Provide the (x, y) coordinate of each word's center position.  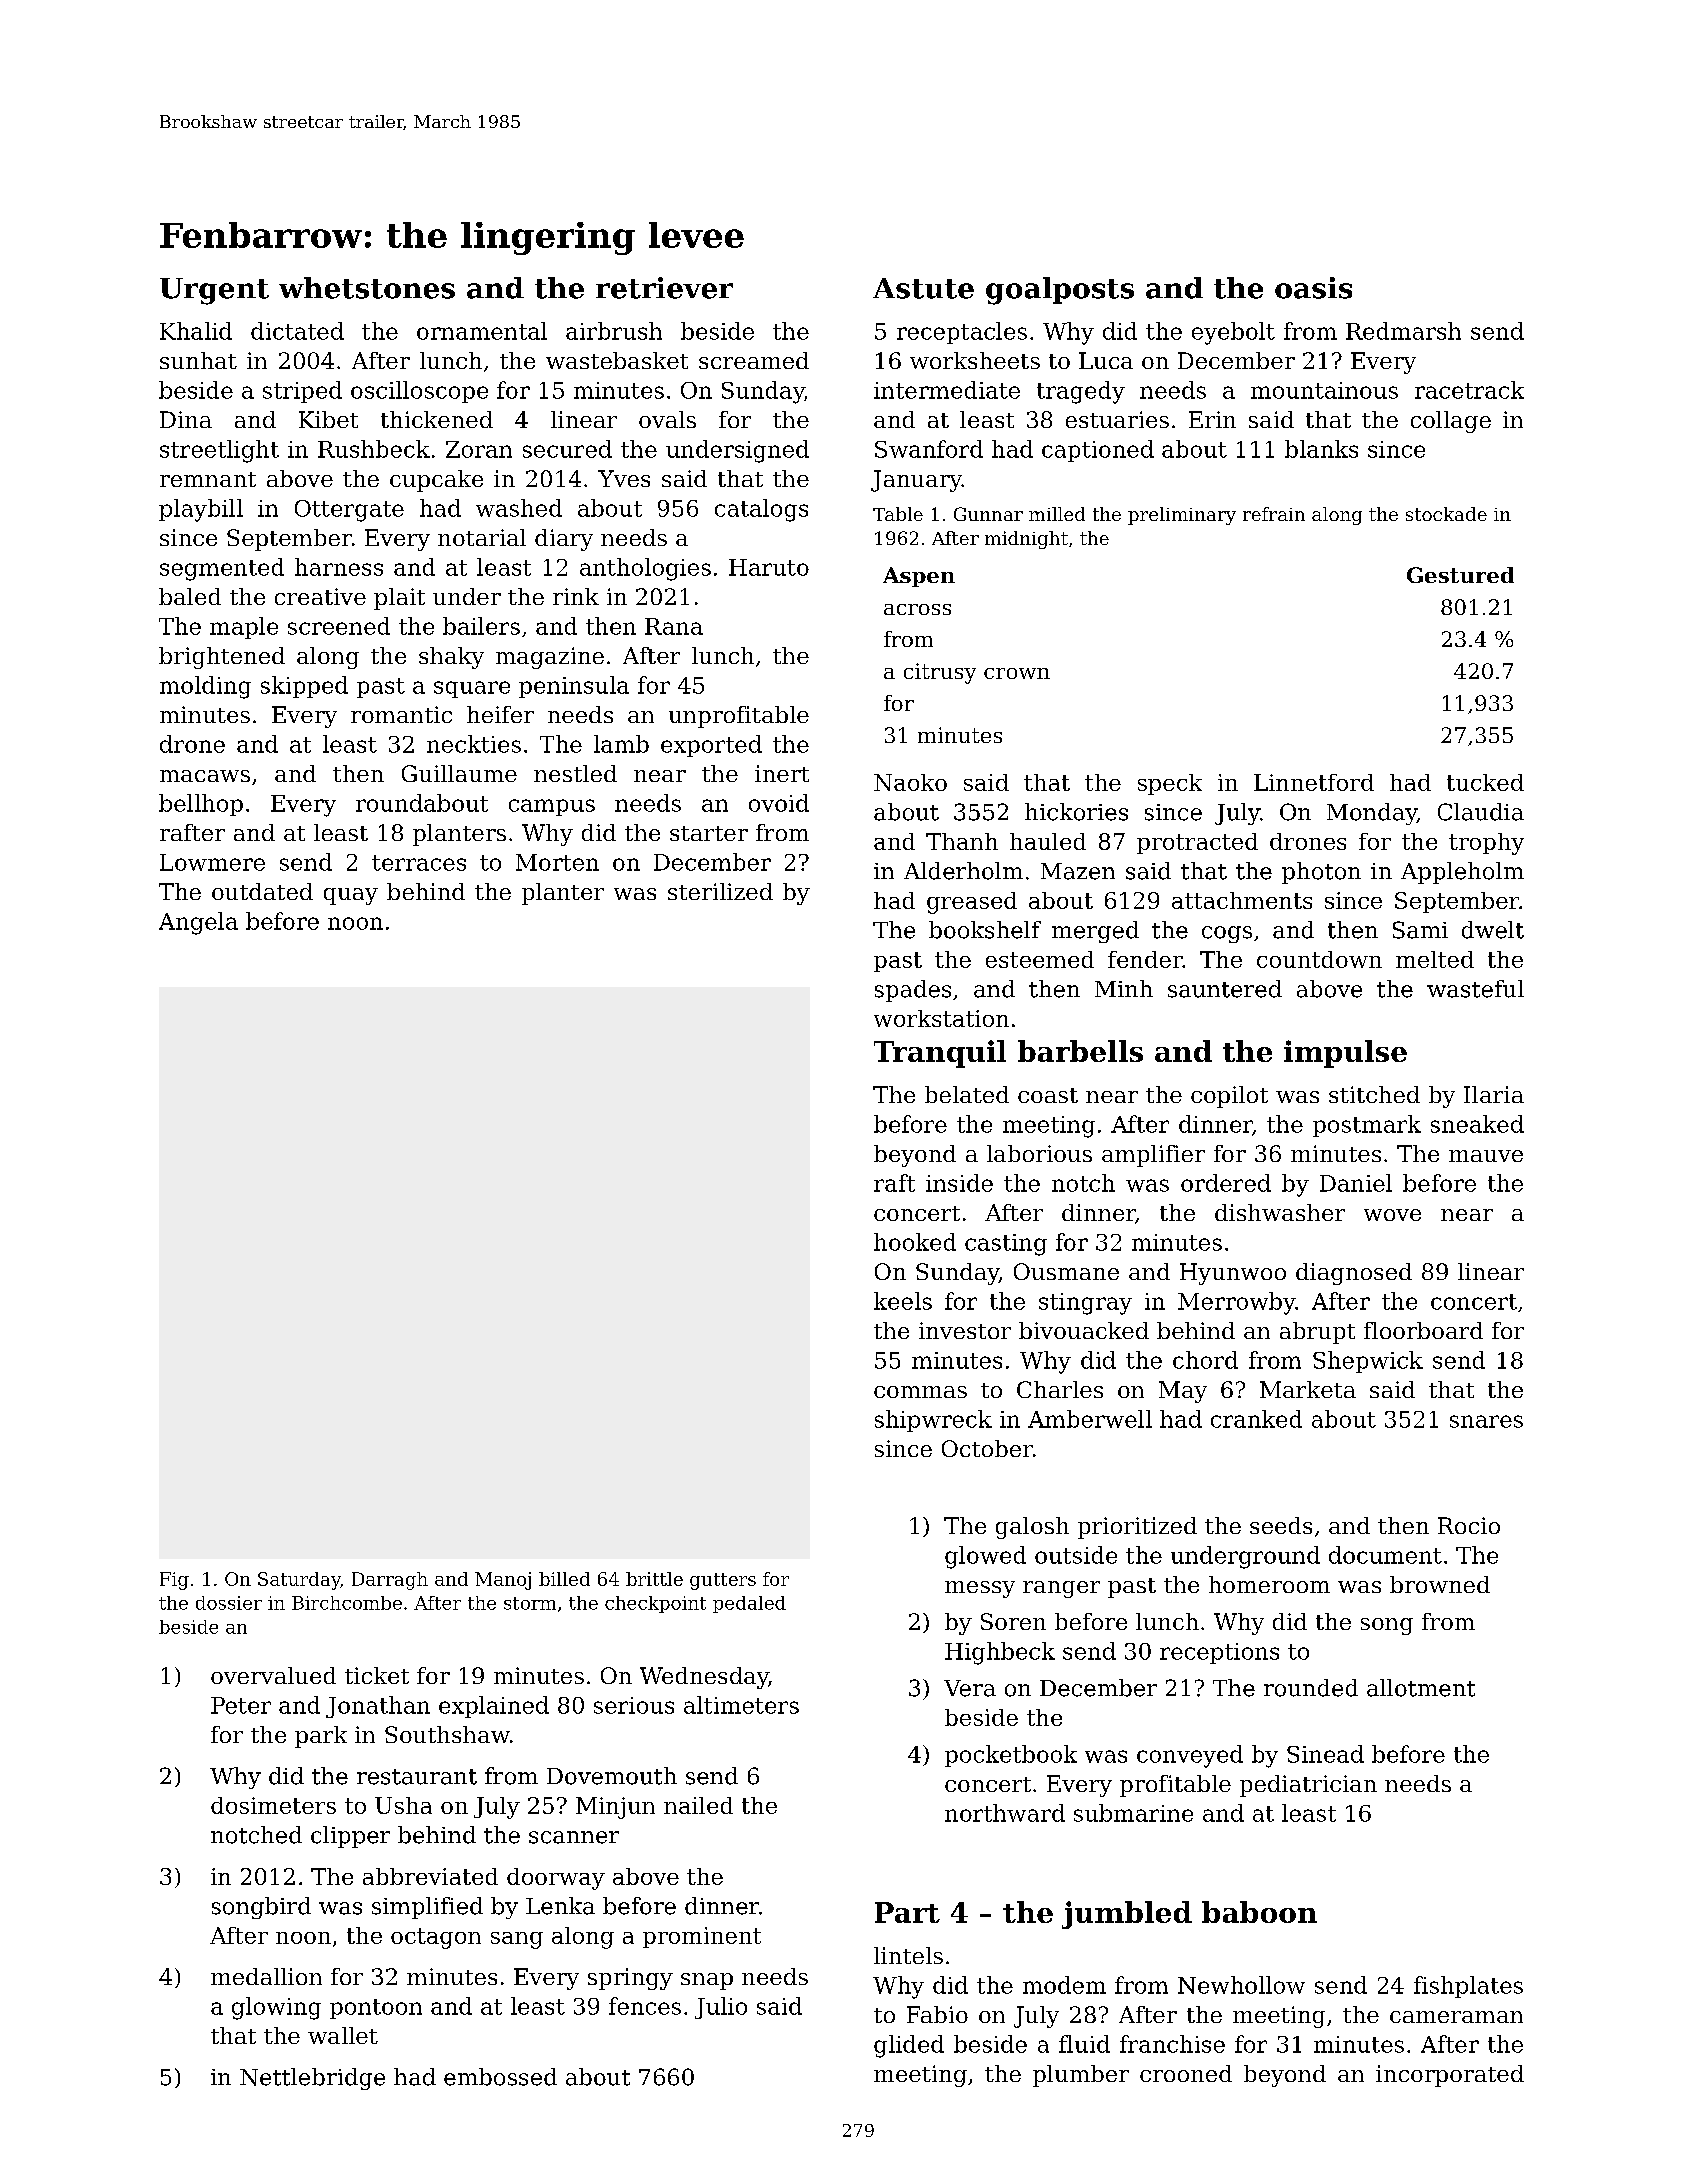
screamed (754, 360)
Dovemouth (612, 1776)
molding (205, 687)
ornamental (482, 331)
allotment (1421, 1688)
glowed (985, 1557)
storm (530, 1603)
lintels (908, 1955)
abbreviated (430, 1876)
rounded (1311, 1688)
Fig (174, 1581)
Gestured (1460, 575)
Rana (674, 626)
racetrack (1469, 390)
